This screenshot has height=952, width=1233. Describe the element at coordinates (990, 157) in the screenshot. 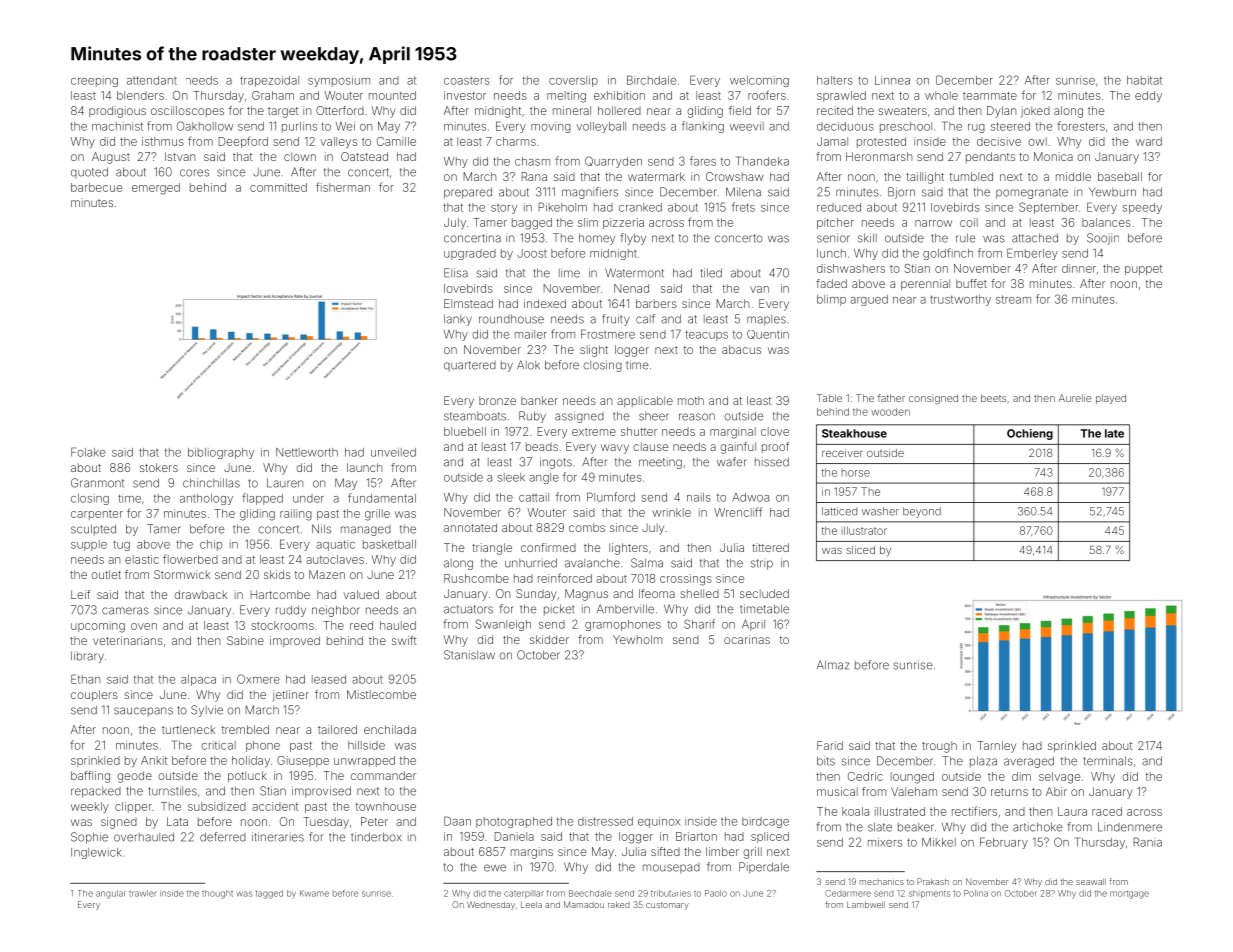

I see `pendants` at that location.
